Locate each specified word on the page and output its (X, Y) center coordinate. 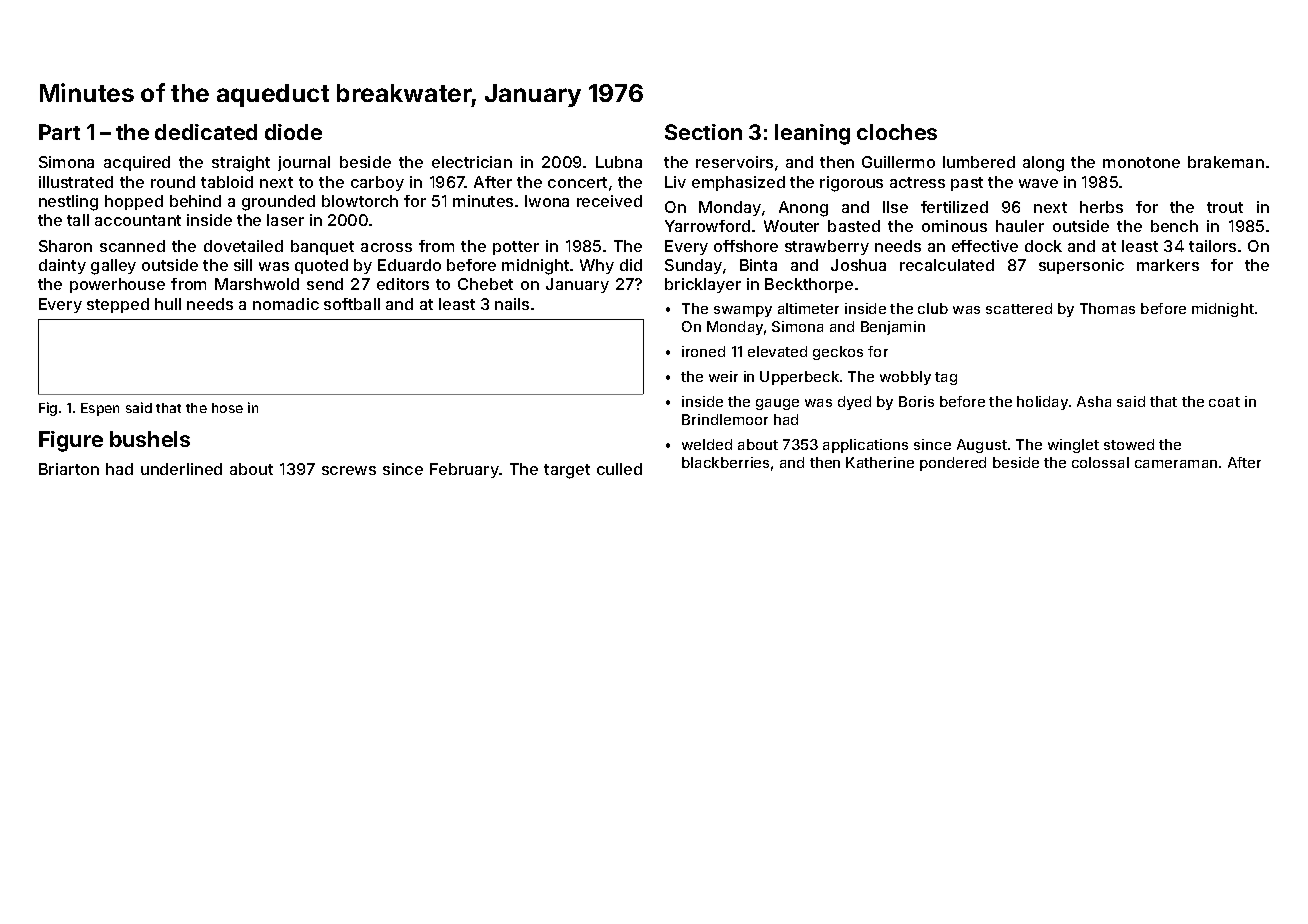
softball (352, 304)
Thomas (1107, 308)
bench (1174, 226)
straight (241, 164)
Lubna (619, 162)
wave (1038, 183)
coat (1224, 402)
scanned (132, 246)
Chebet (485, 284)
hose (227, 408)
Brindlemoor (725, 419)
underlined (181, 469)
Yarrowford (707, 226)
